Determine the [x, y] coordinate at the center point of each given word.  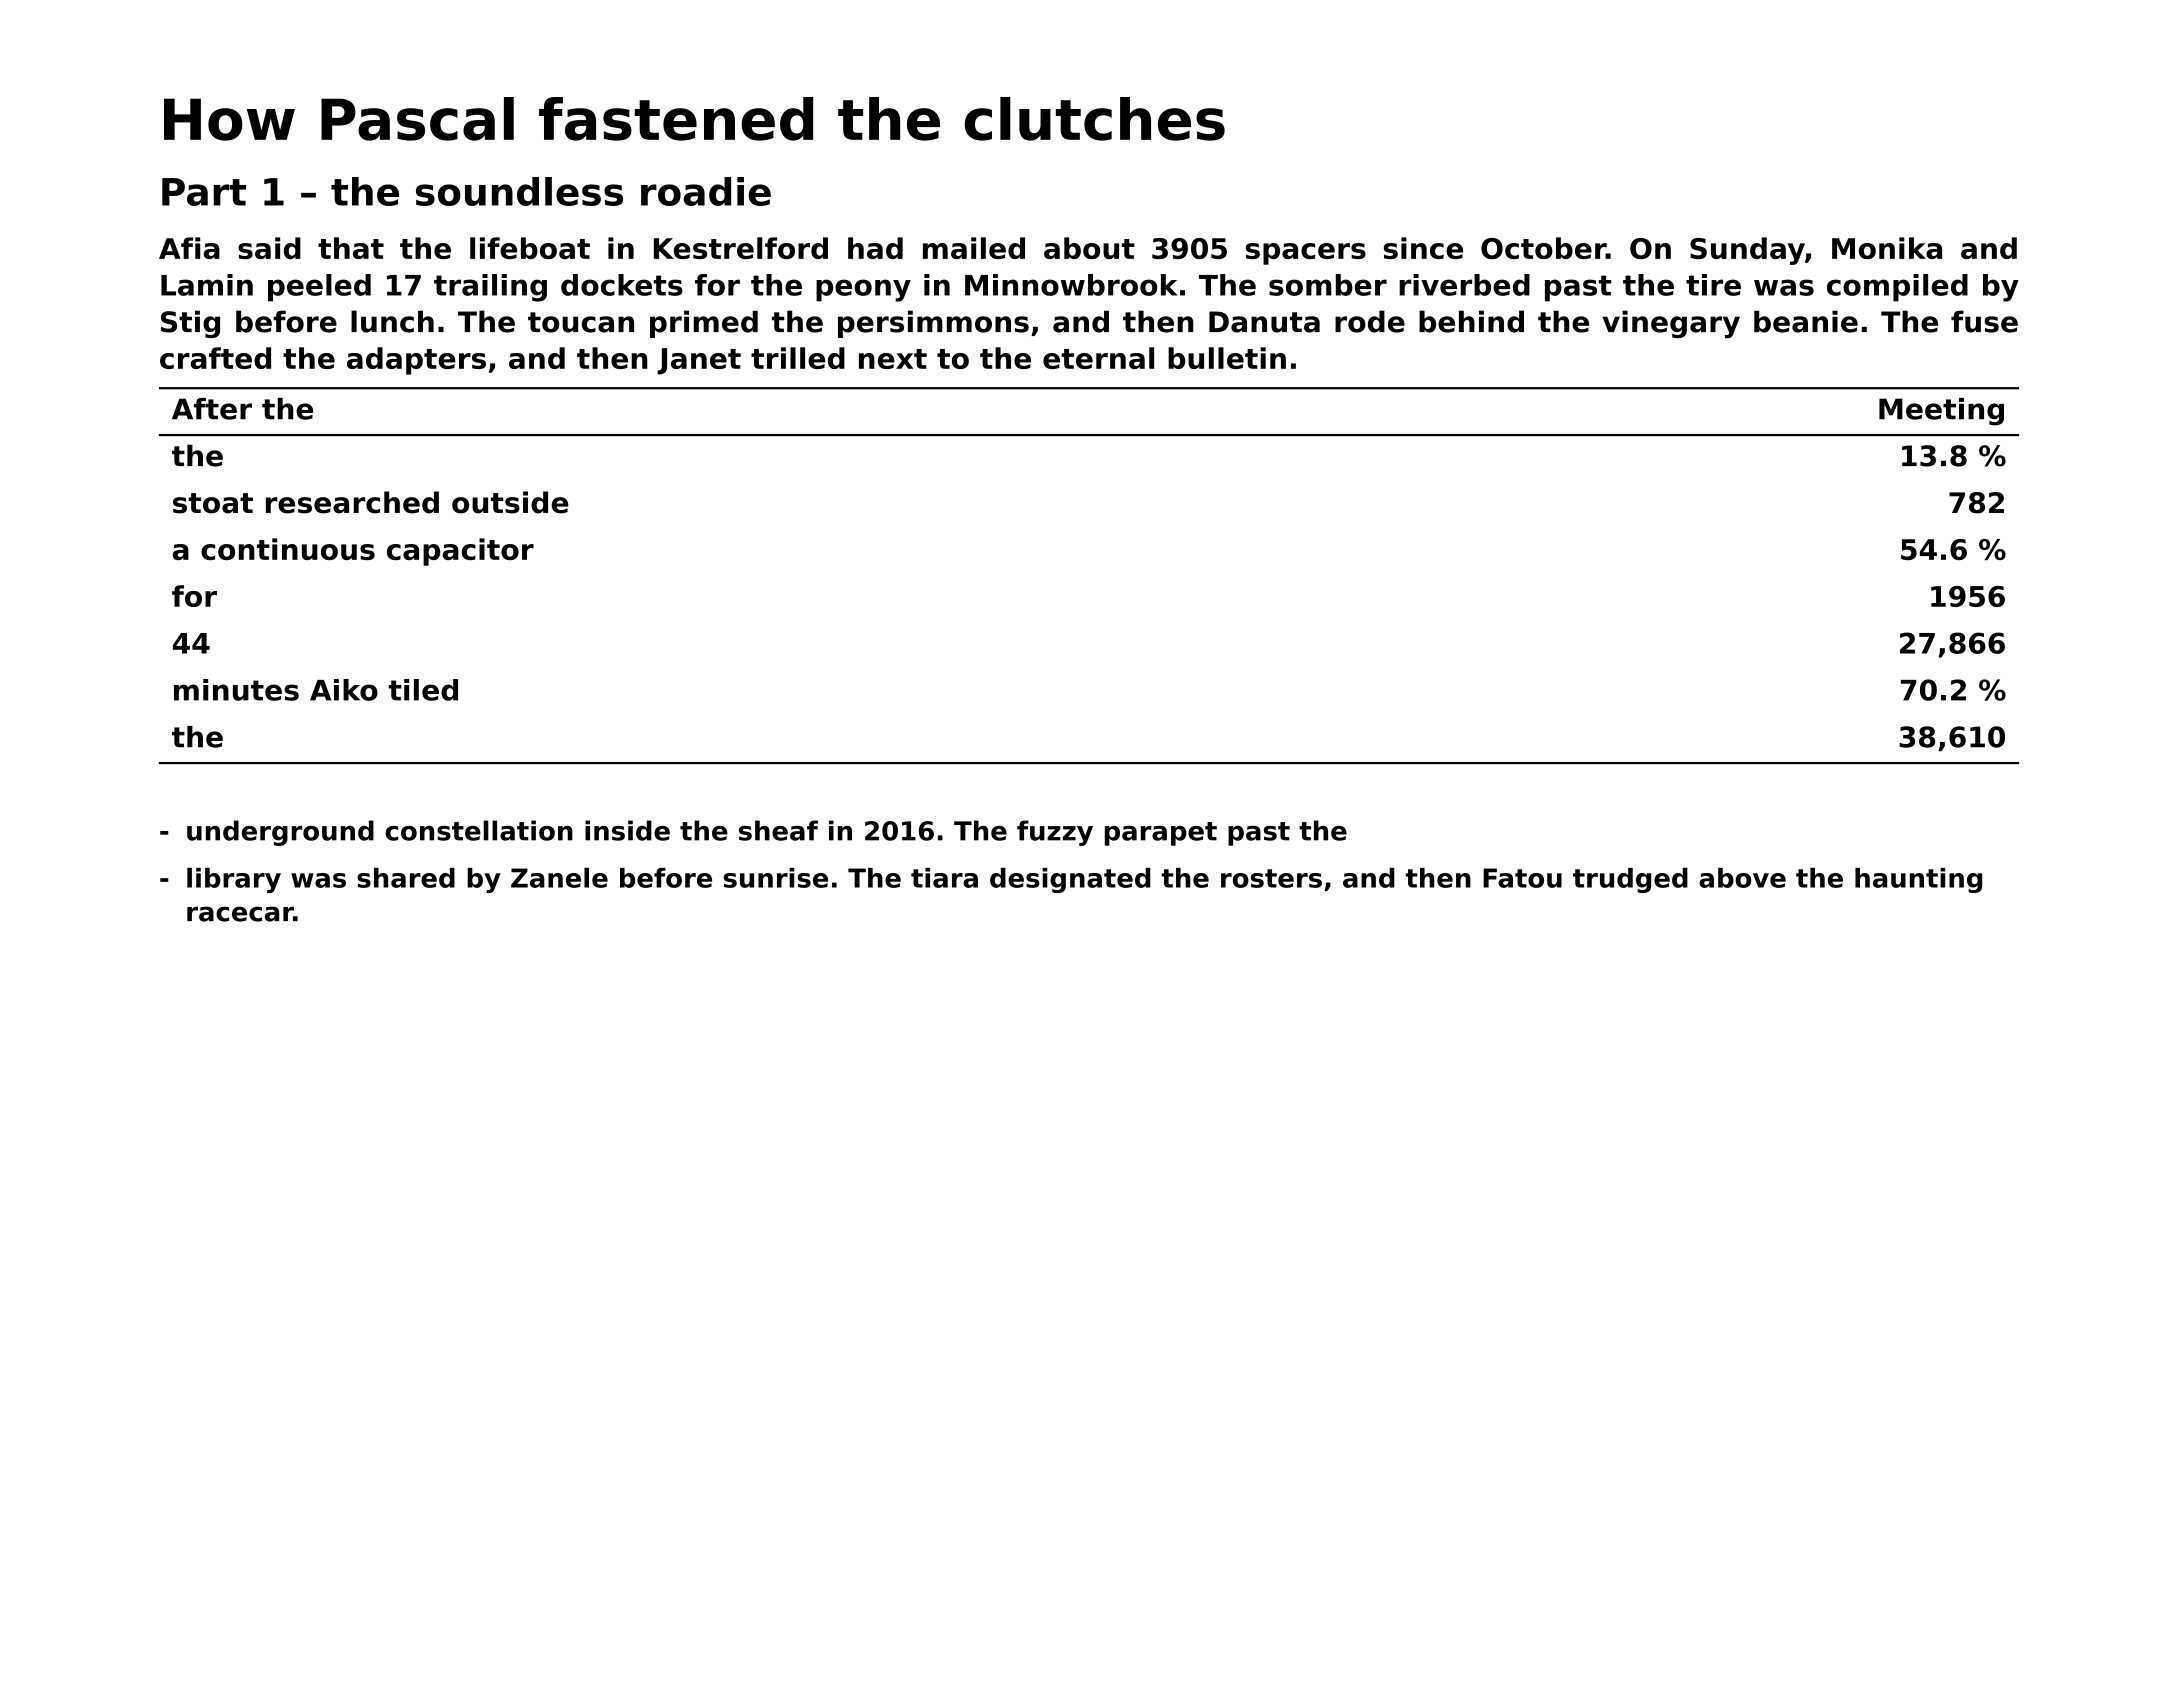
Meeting [1941, 412]
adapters [416, 361]
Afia [189, 248]
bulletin [1227, 358]
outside [510, 502]
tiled [423, 690]
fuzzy [1055, 833]
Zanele [559, 878]
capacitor [460, 552]
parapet [1161, 834]
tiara [944, 878]
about [1089, 248]
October [1543, 248]
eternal [1098, 358]
